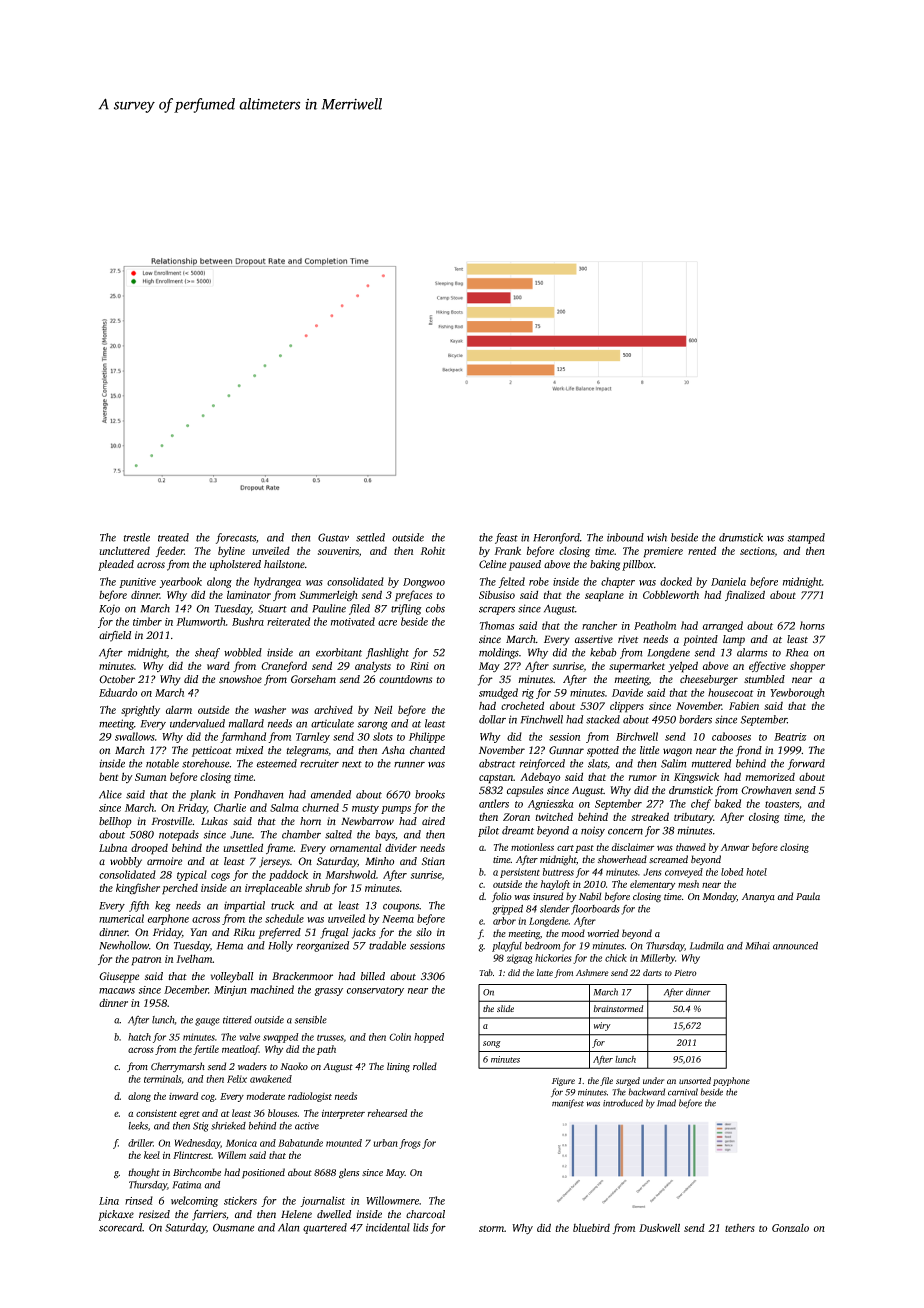  Describe the element at coordinates (807, 667) in the document. I see `shopper` at that location.
